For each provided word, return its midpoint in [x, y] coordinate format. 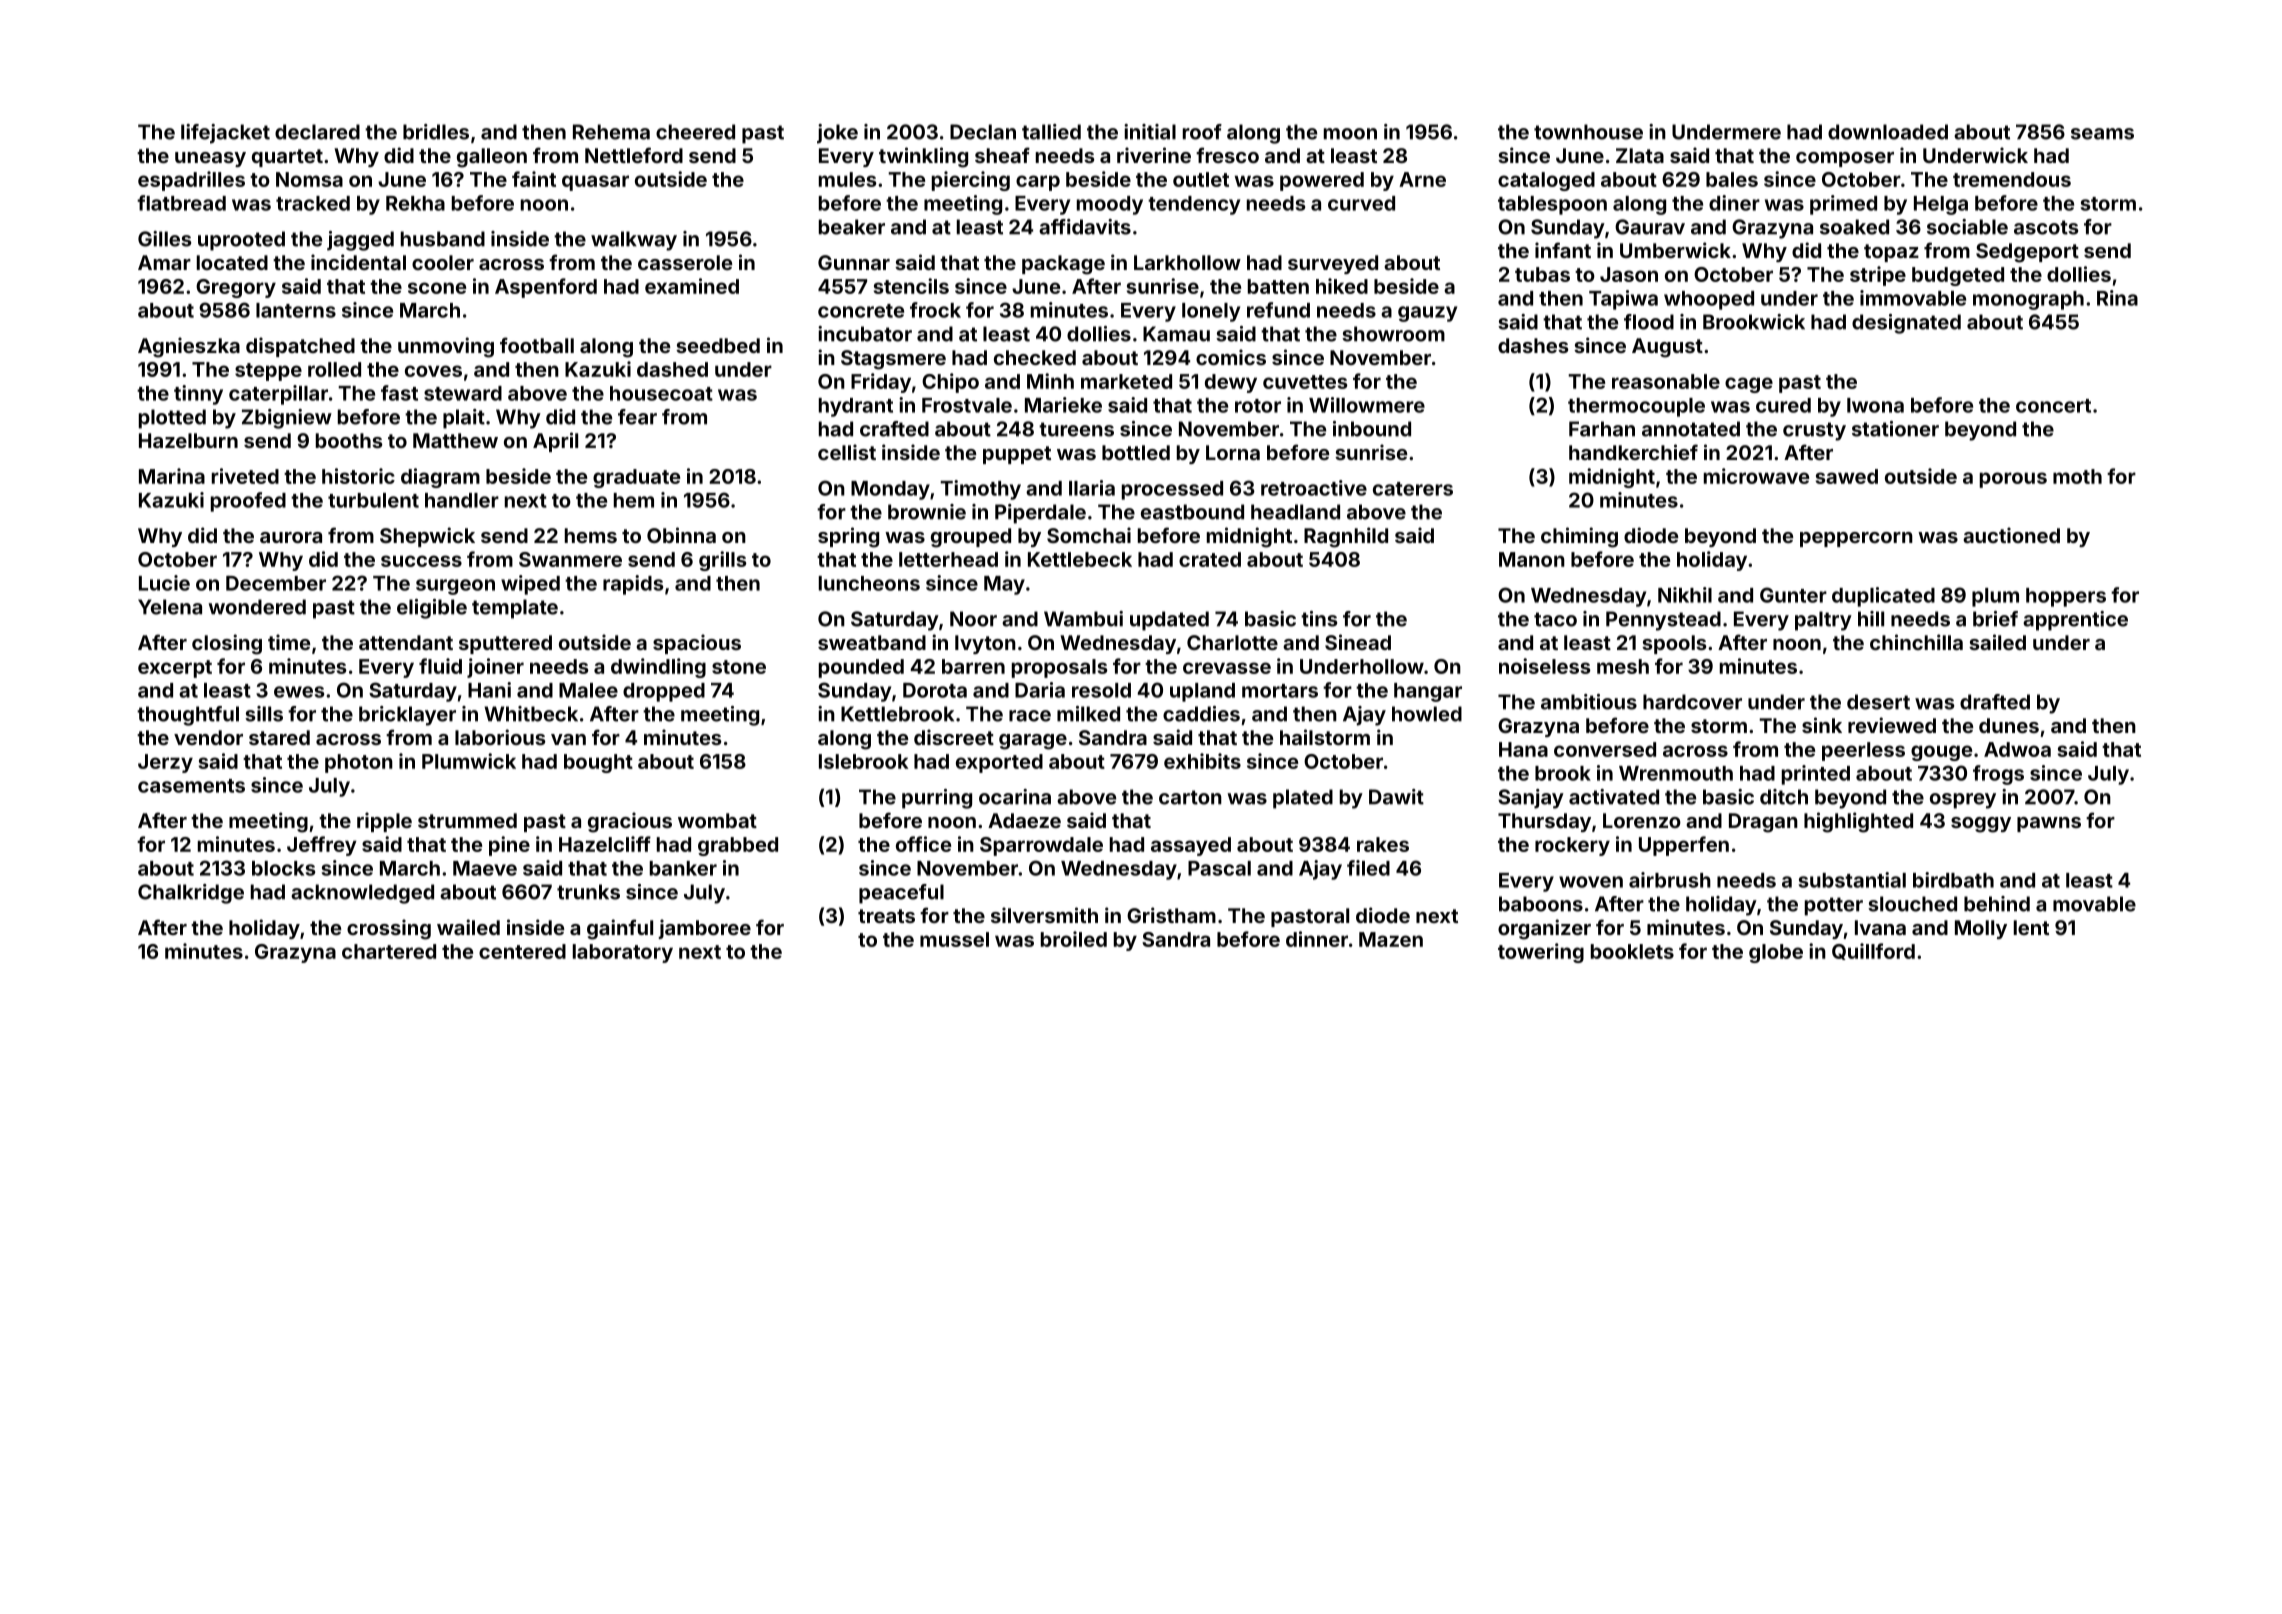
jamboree [705, 929]
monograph [2028, 300]
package [1063, 265]
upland [1202, 692]
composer [1845, 159]
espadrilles [191, 181]
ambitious [1589, 702]
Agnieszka [189, 347]
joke [837, 134]
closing [227, 644]
